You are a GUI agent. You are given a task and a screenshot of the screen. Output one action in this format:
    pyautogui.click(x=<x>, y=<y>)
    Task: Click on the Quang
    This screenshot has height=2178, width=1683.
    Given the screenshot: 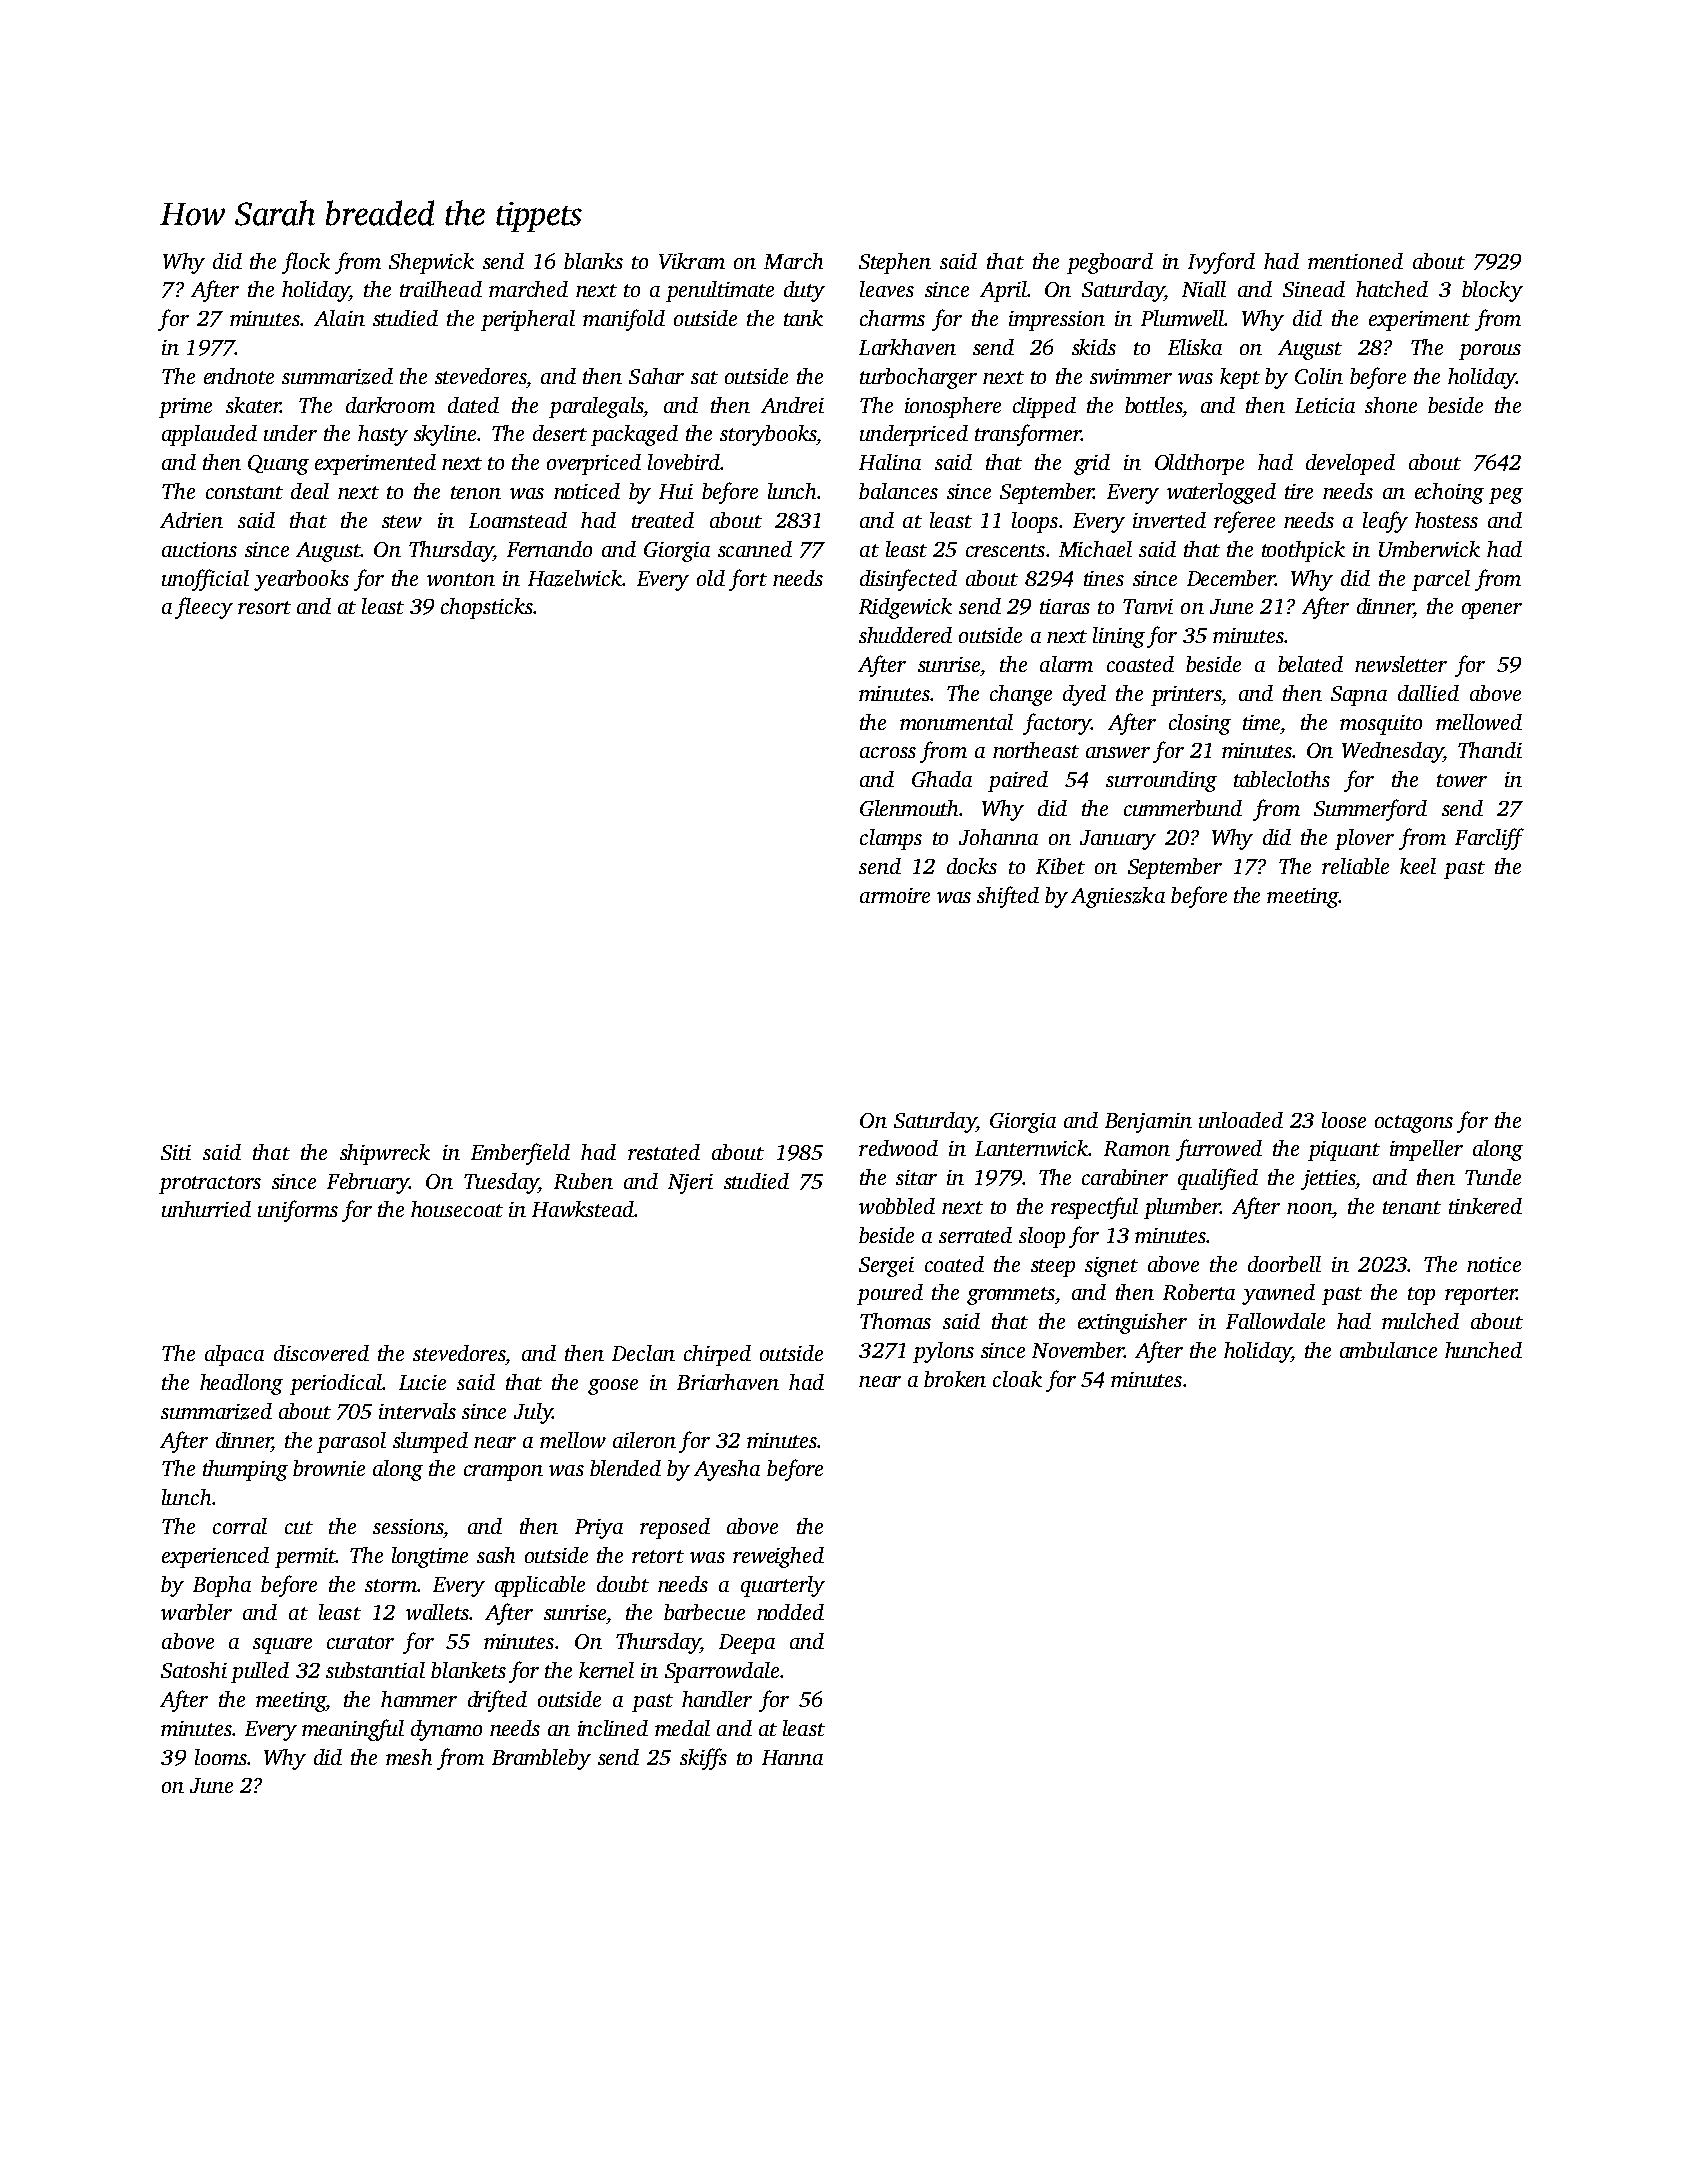 What is the action you would take?
    pyautogui.click(x=278, y=465)
